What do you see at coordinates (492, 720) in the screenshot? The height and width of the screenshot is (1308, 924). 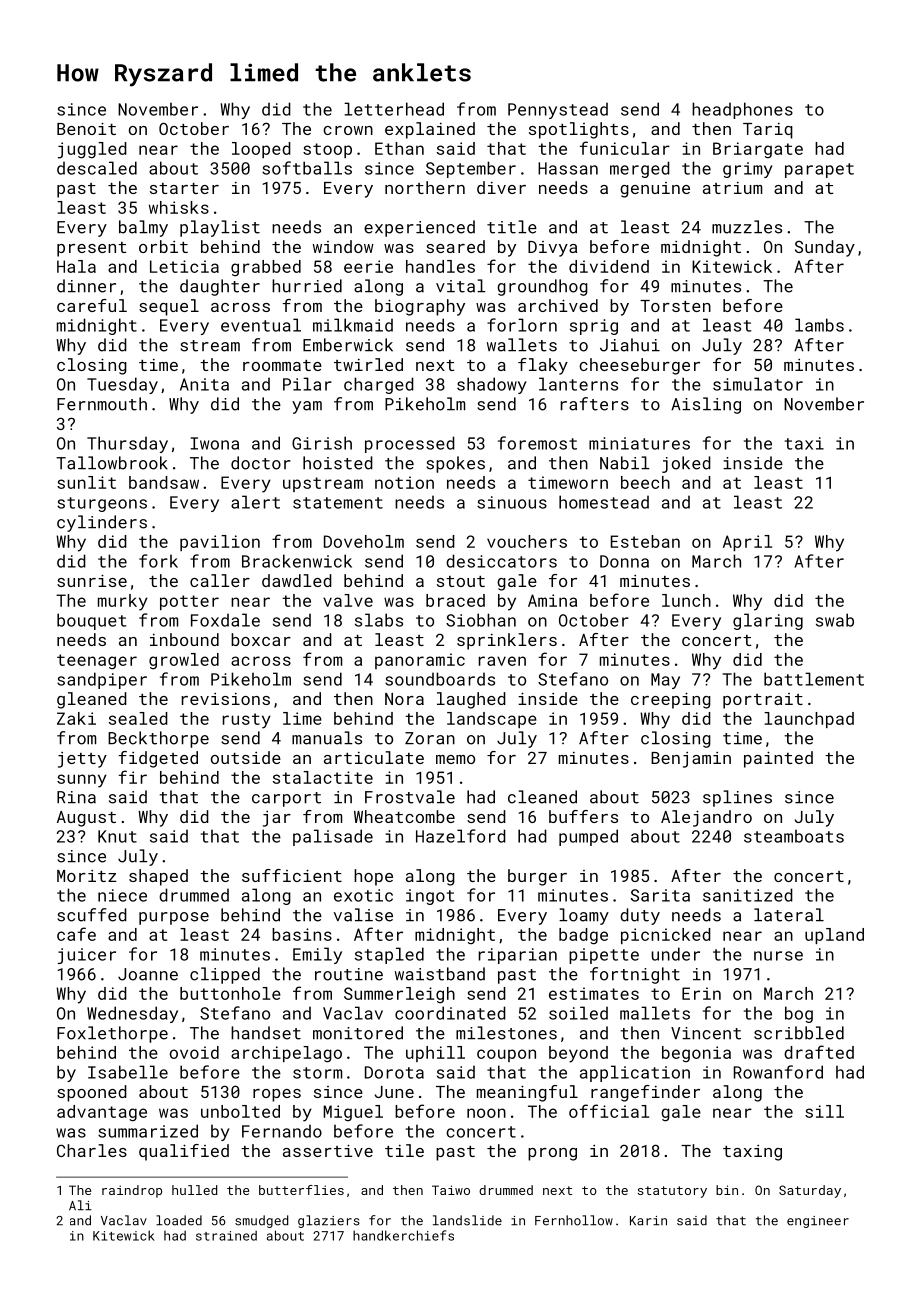 I see `landscape` at bounding box center [492, 720].
